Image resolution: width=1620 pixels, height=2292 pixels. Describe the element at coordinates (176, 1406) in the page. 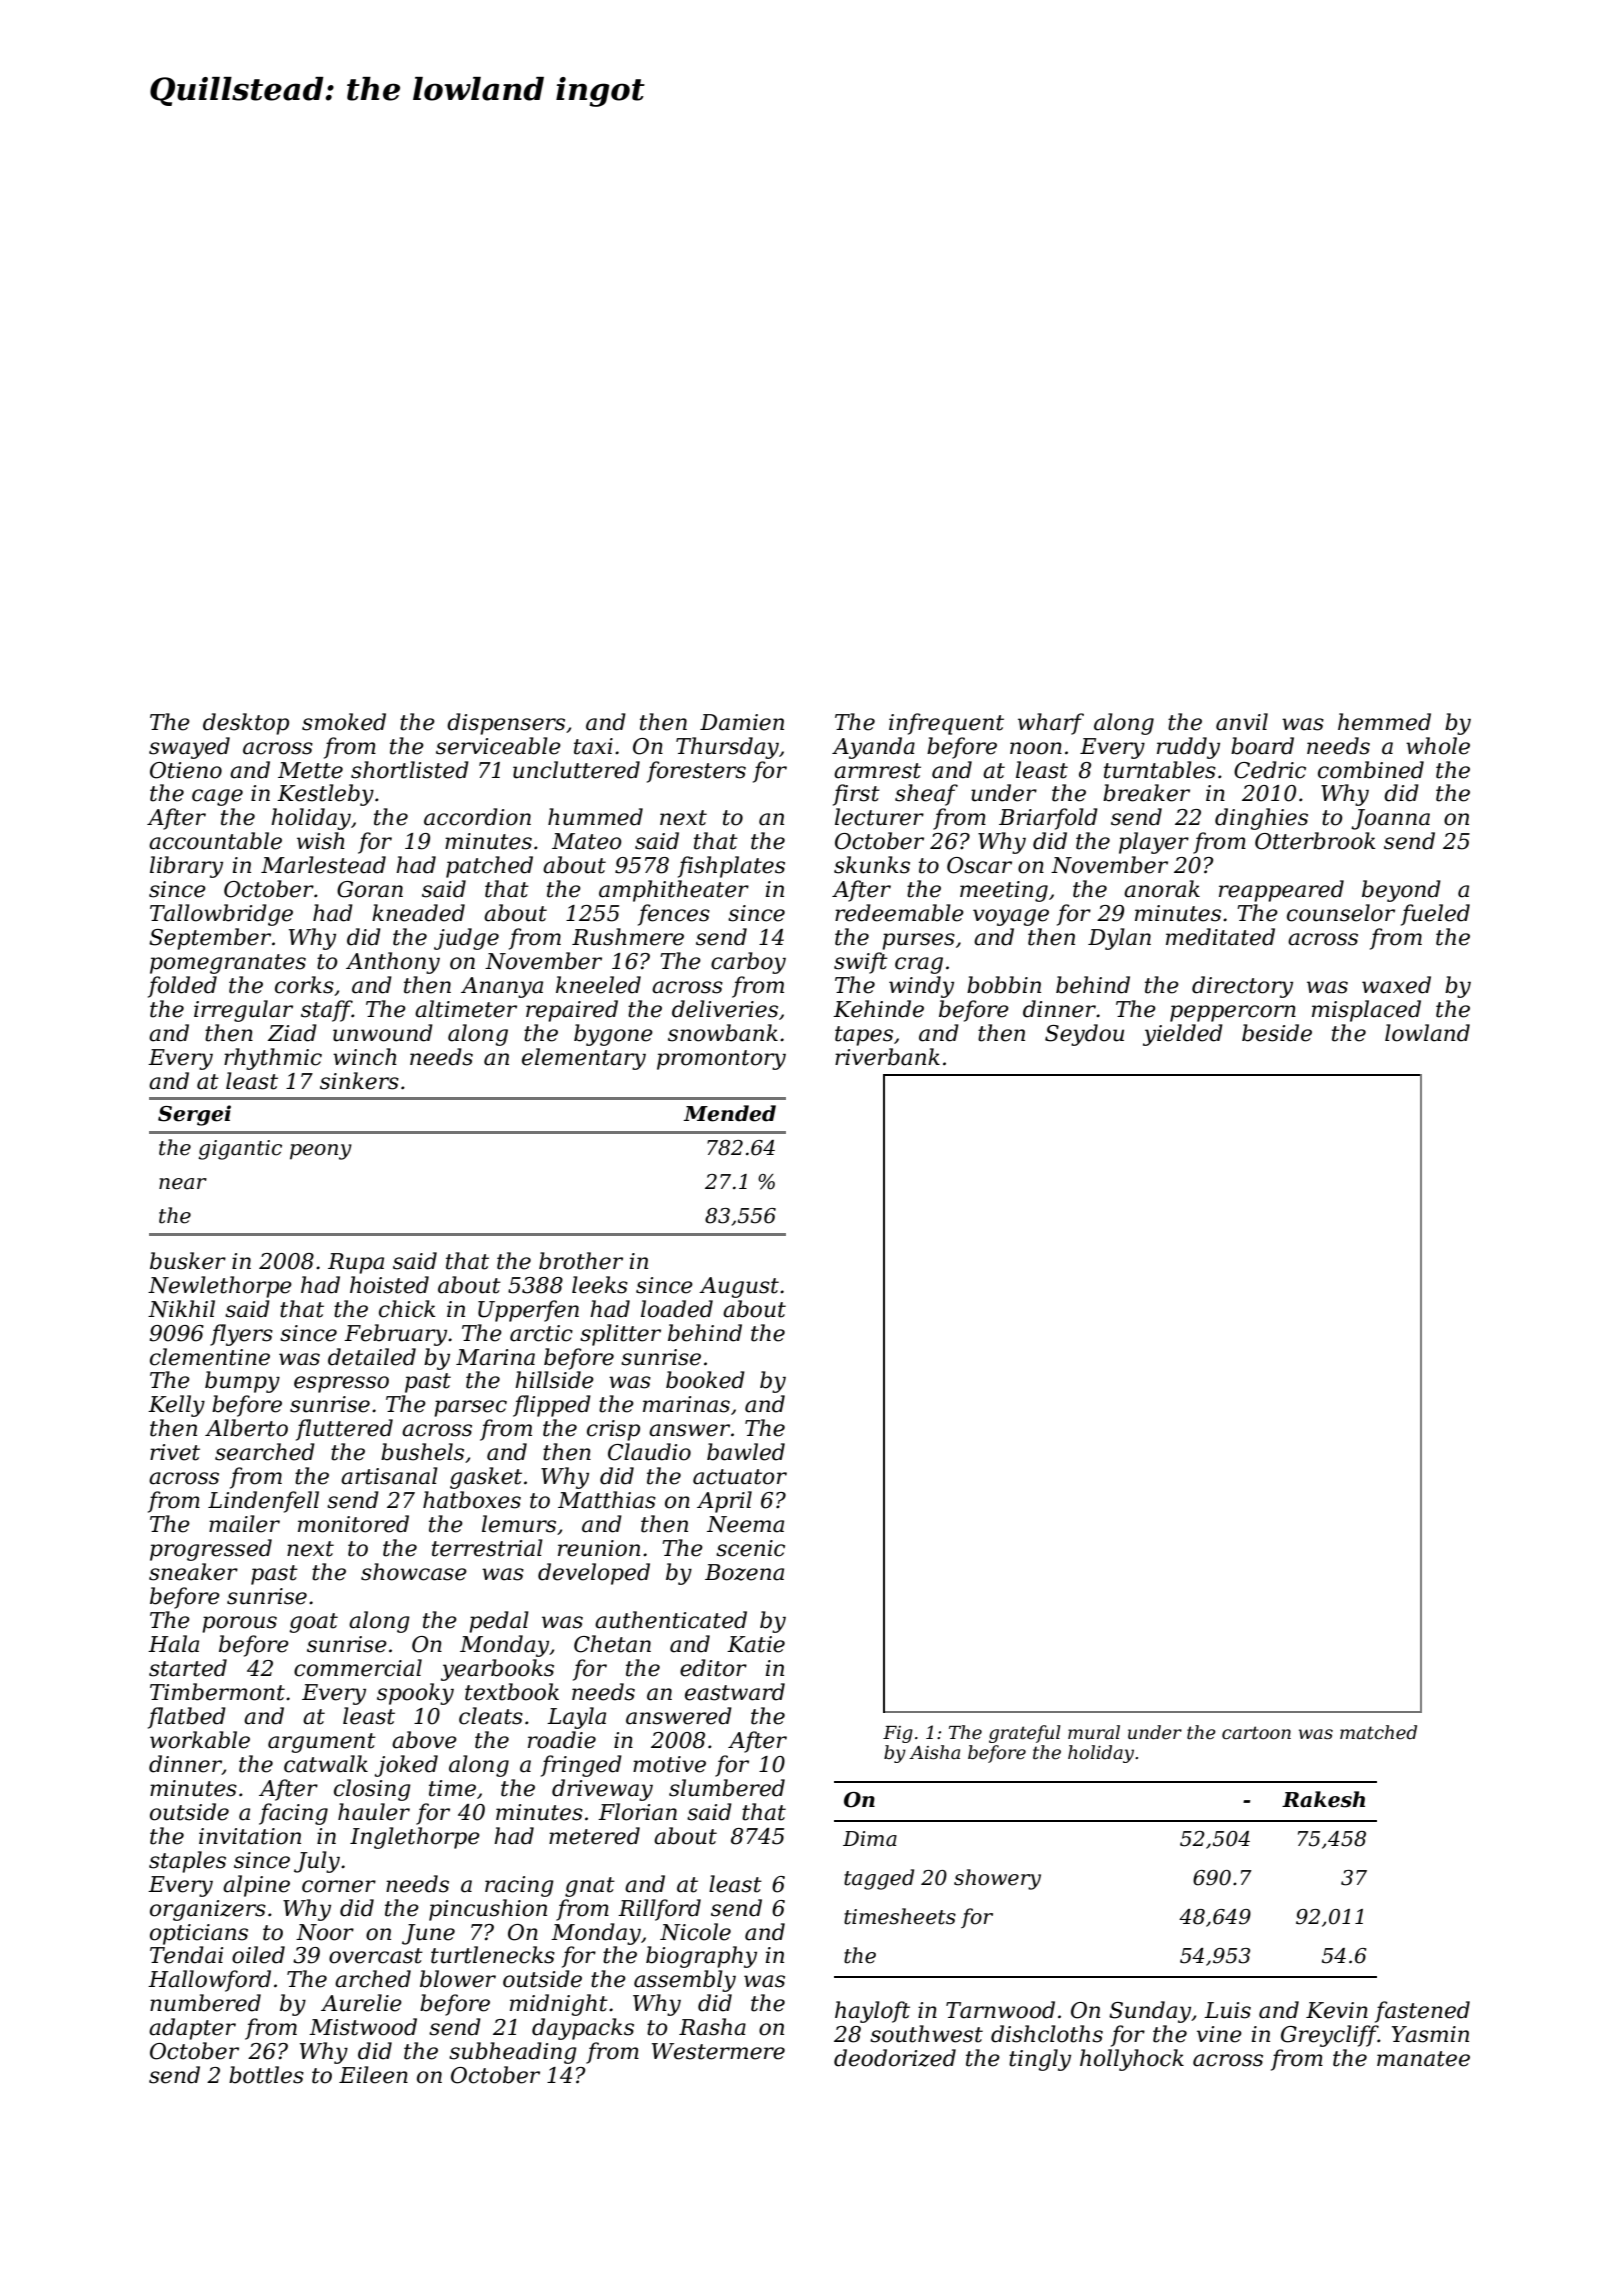

I see `Kelly` at that location.
